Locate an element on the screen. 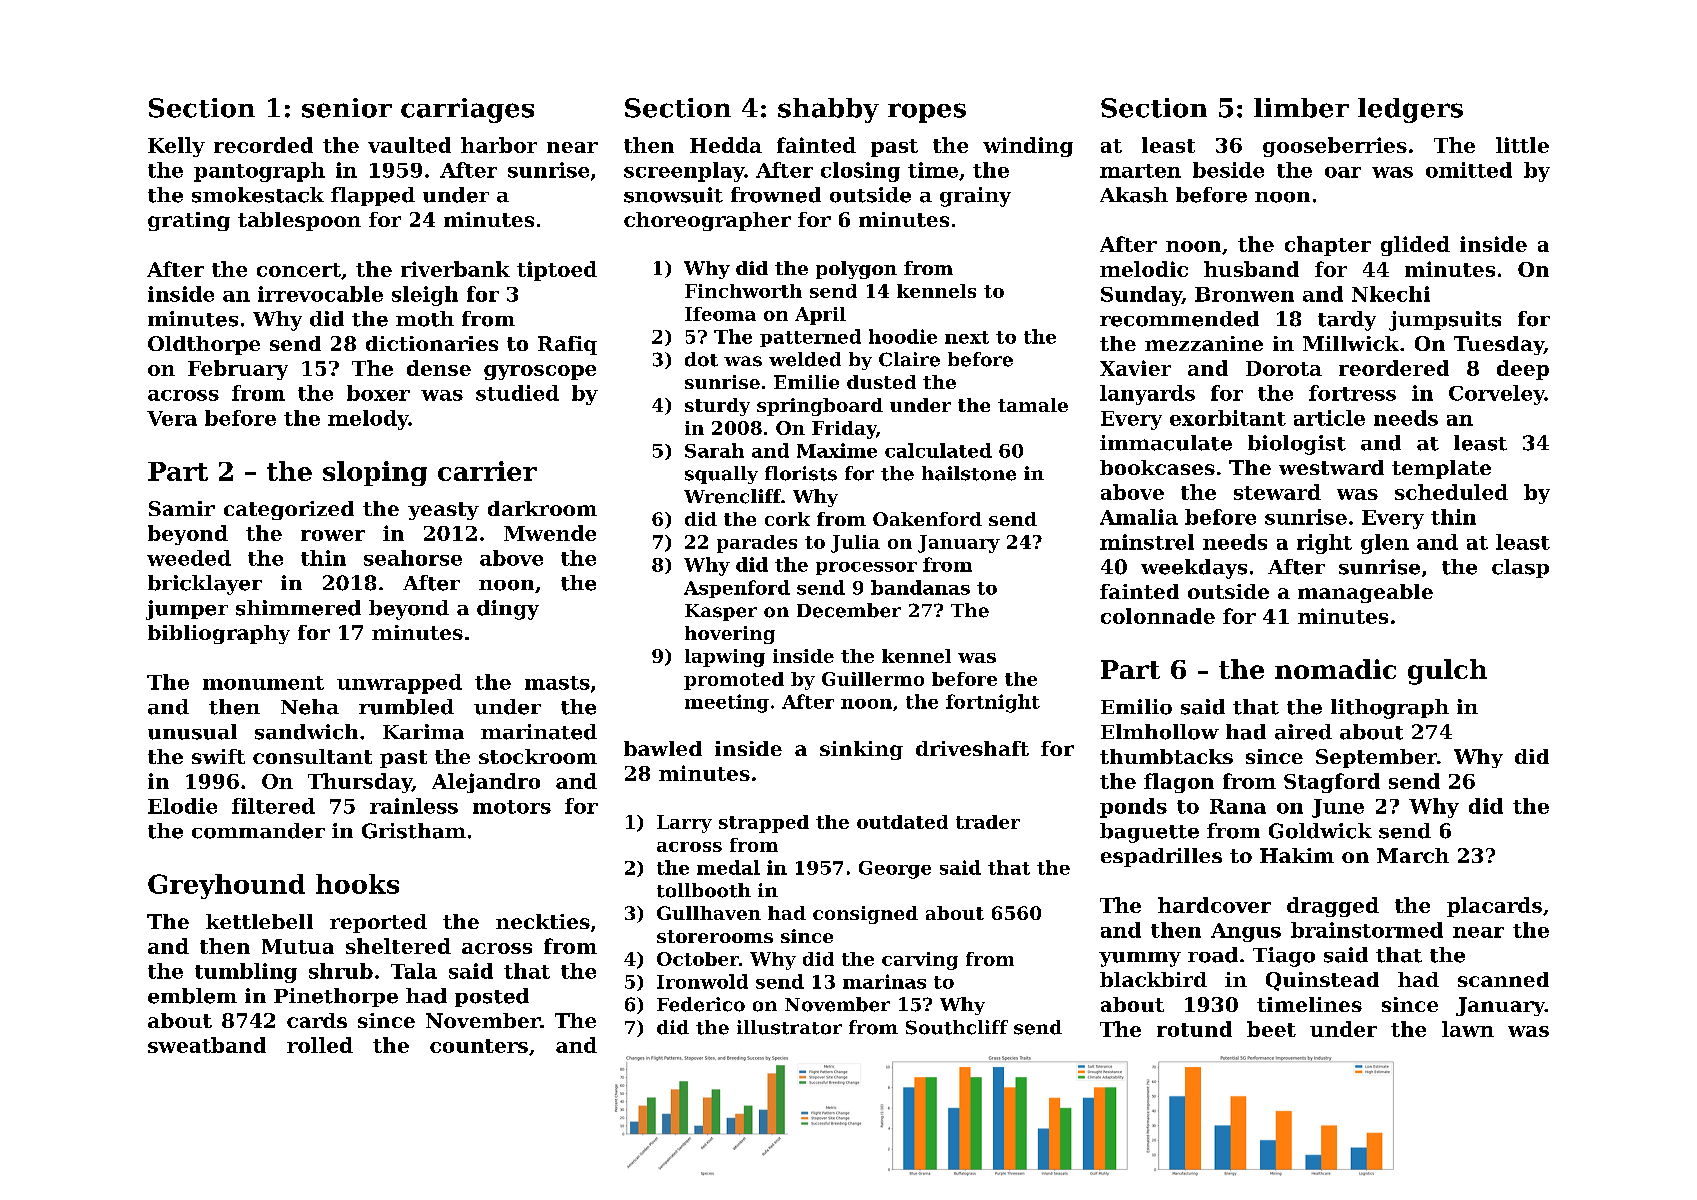 This screenshot has height=1200, width=1697. senior is located at coordinates (347, 108).
